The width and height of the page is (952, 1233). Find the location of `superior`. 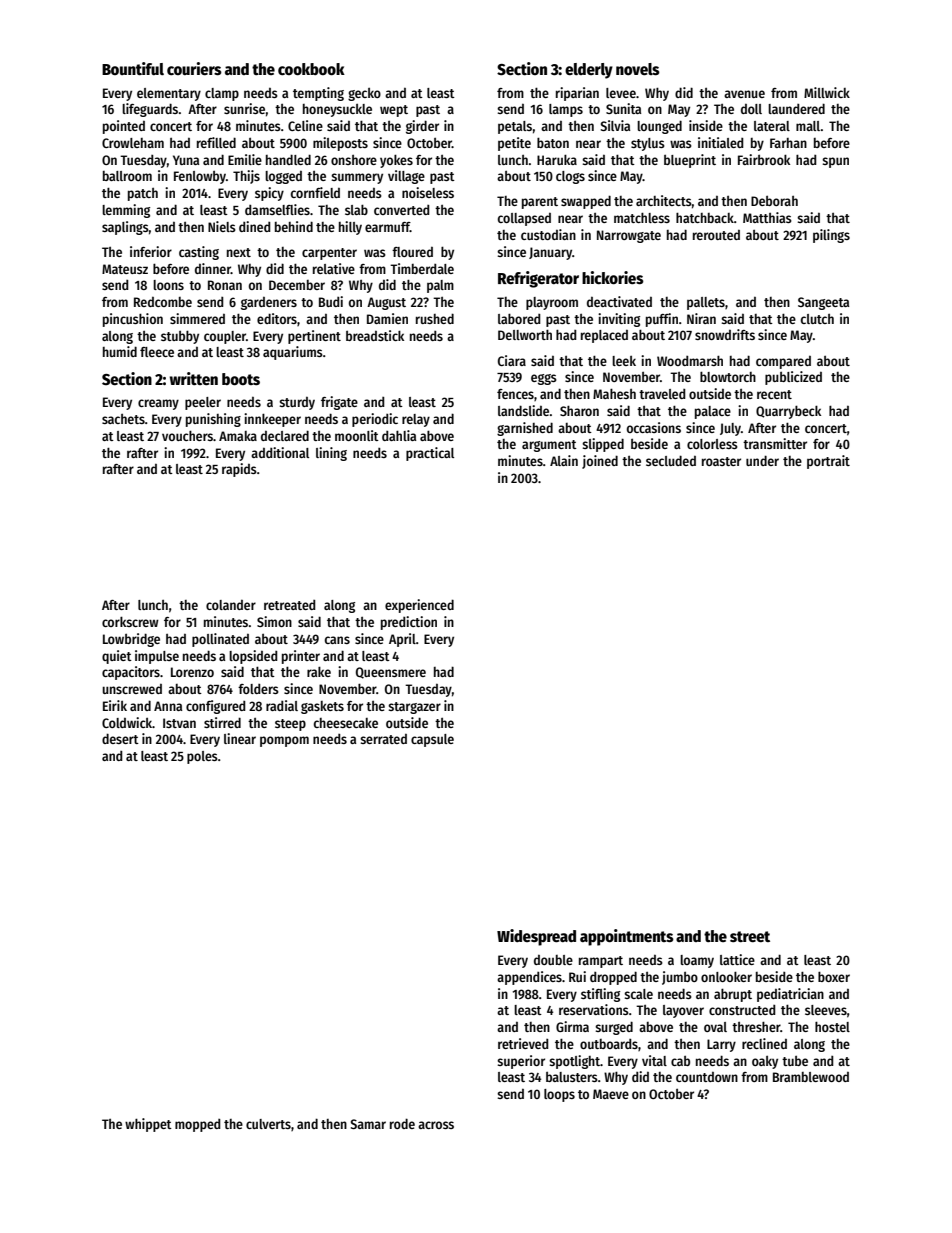

superior is located at coordinates (521, 1062).
